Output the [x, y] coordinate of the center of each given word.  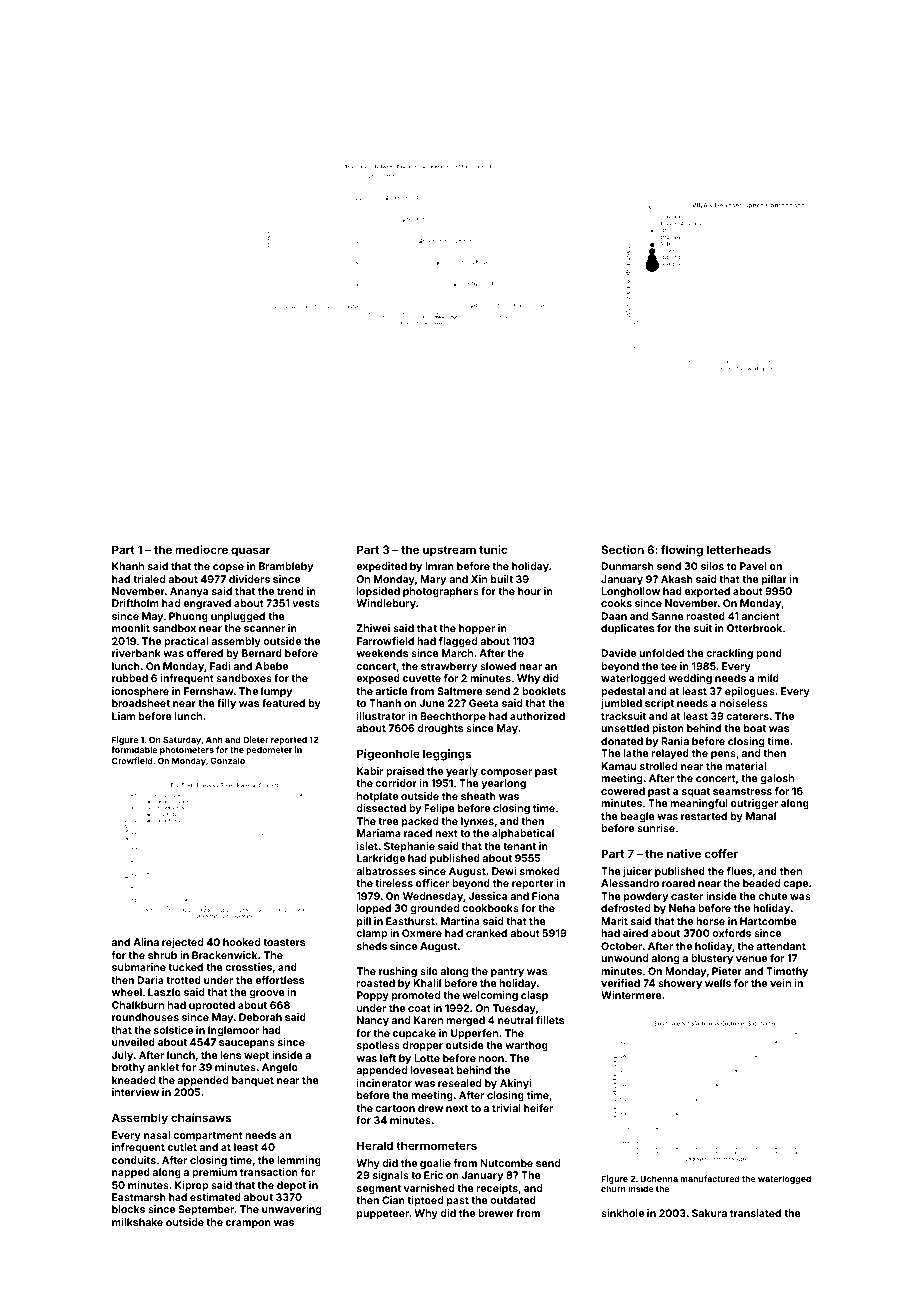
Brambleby [286, 567]
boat [755, 728]
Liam [123, 716]
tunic [493, 549]
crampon [248, 1224]
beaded [761, 883]
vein [780, 983]
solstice [173, 1030]
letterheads [739, 549]
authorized [537, 716]
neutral [515, 1020]
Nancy [373, 1021]
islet [367, 846]
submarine [139, 967]
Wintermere [631, 995]
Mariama [379, 833]
